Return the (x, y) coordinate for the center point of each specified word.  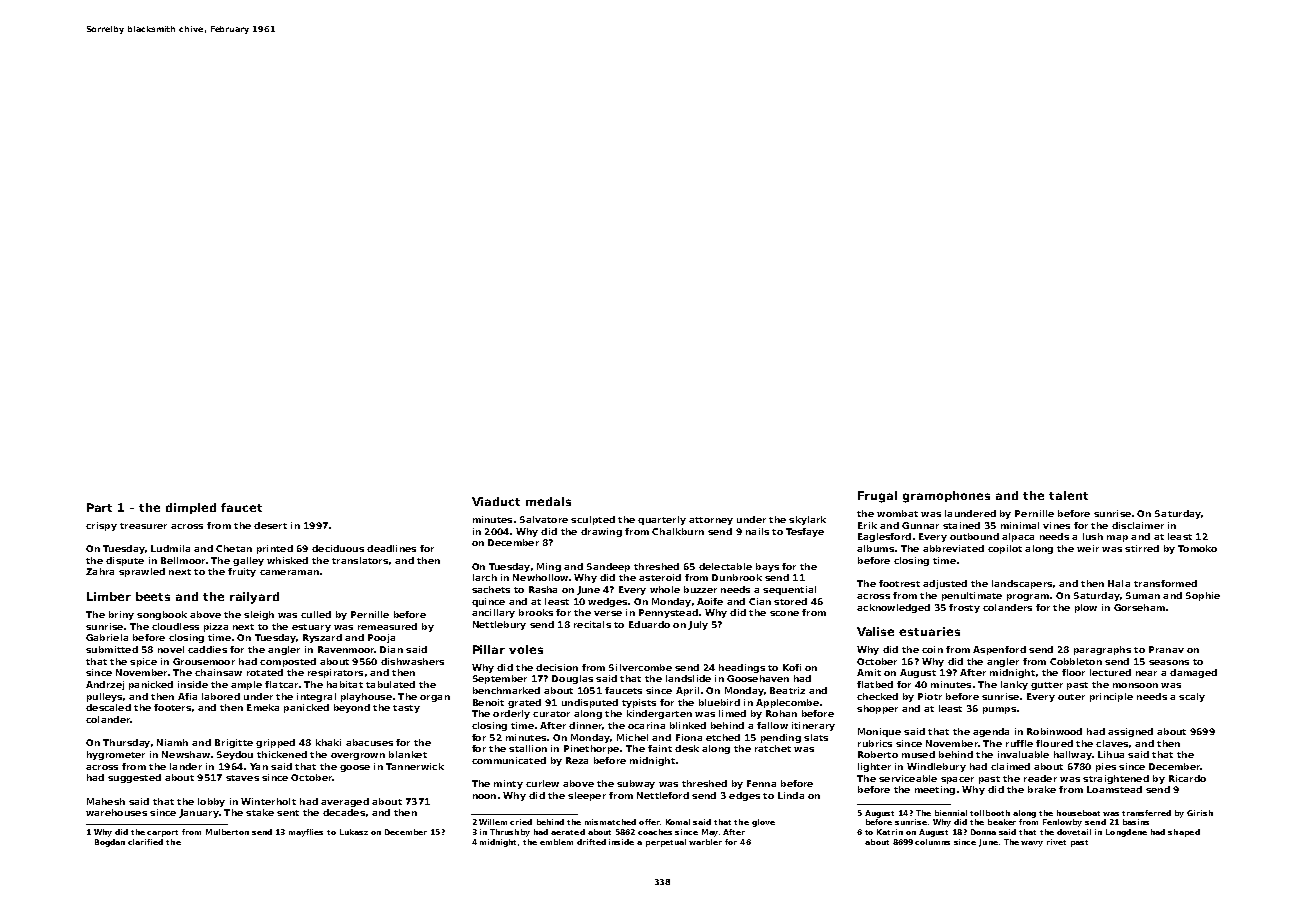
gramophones (946, 497)
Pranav (1166, 649)
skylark (807, 520)
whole (665, 589)
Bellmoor (183, 560)
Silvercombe (640, 667)
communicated (509, 760)
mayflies (306, 833)
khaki (328, 742)
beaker (1002, 822)
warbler (705, 842)
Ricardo (1187, 778)
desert (270, 525)
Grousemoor (204, 661)
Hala (1119, 583)
